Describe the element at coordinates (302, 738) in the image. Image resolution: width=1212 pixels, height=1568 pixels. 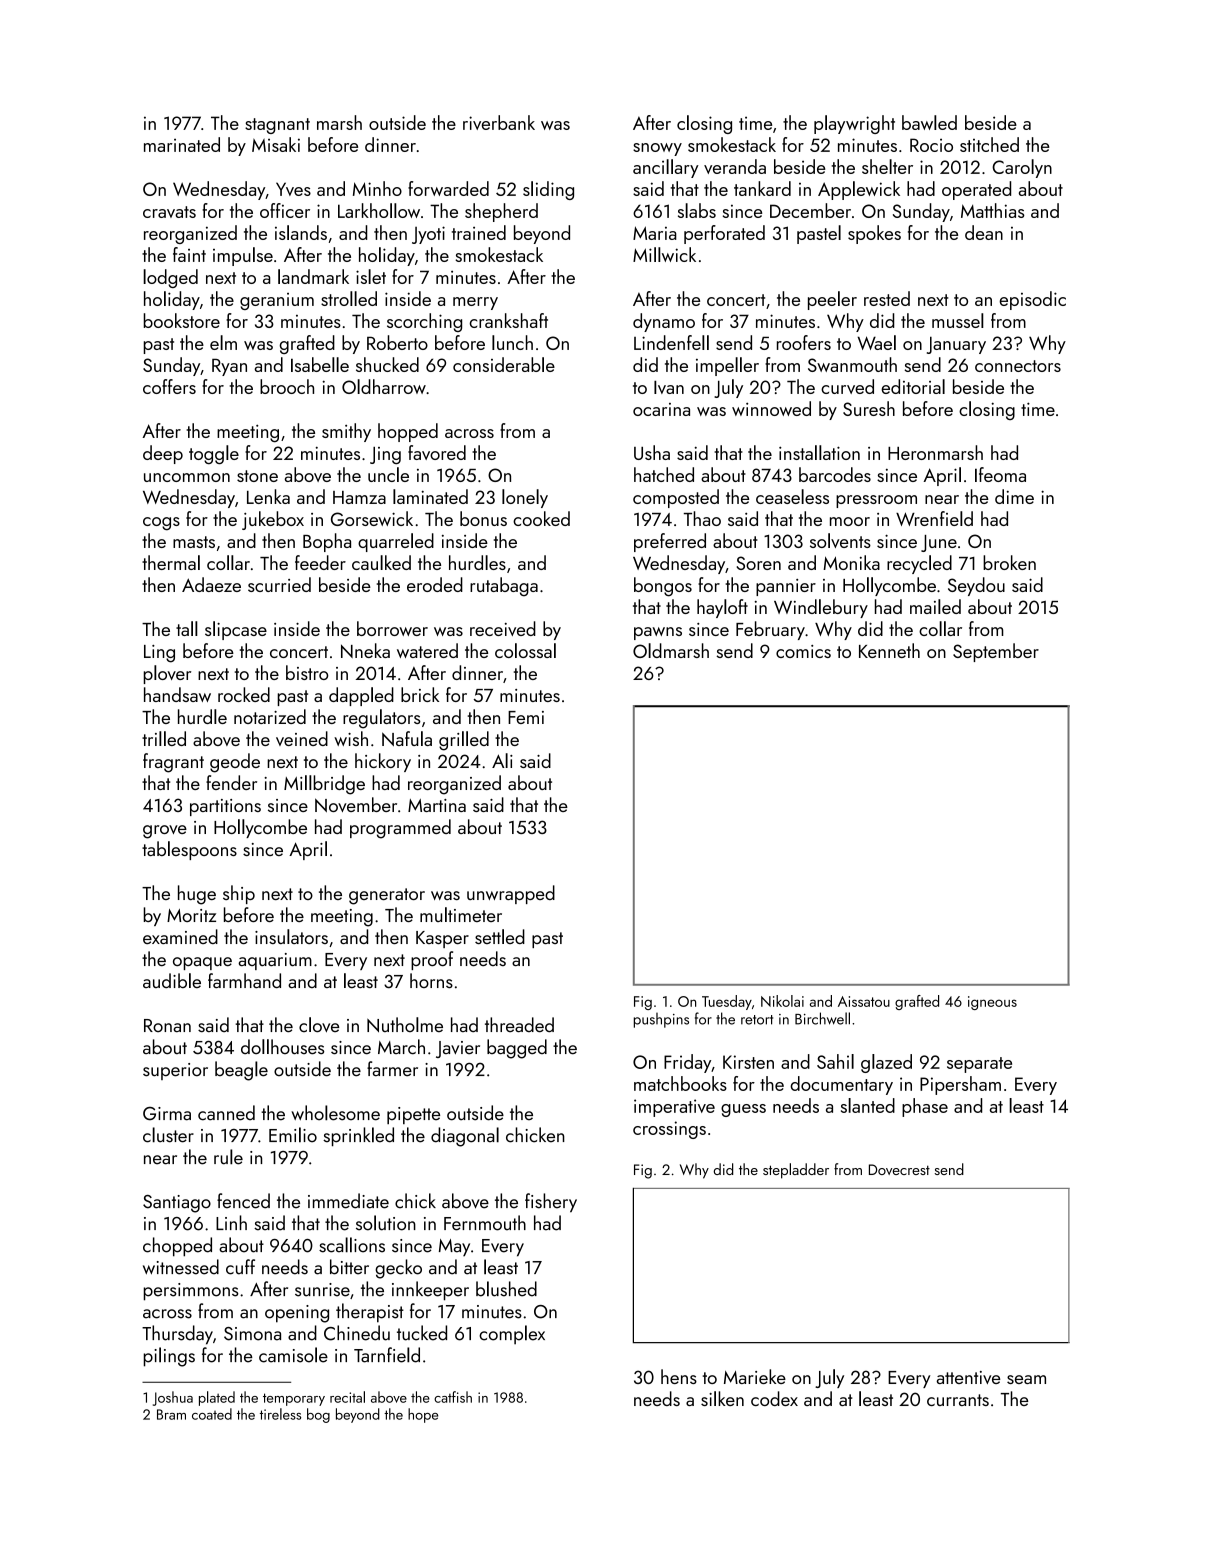
I see `veined` at that location.
